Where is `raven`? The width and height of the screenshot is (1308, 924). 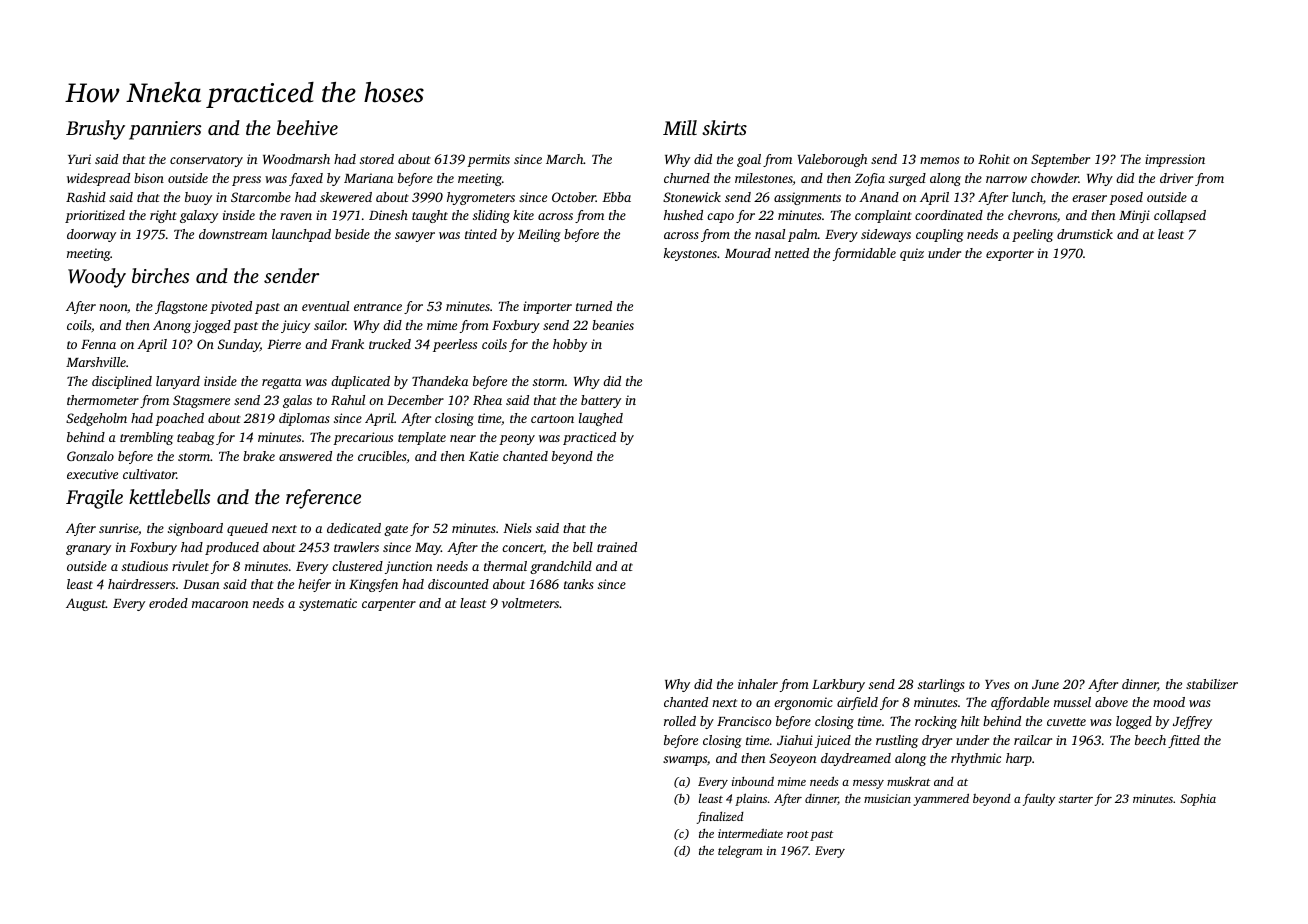 raven is located at coordinates (296, 216).
